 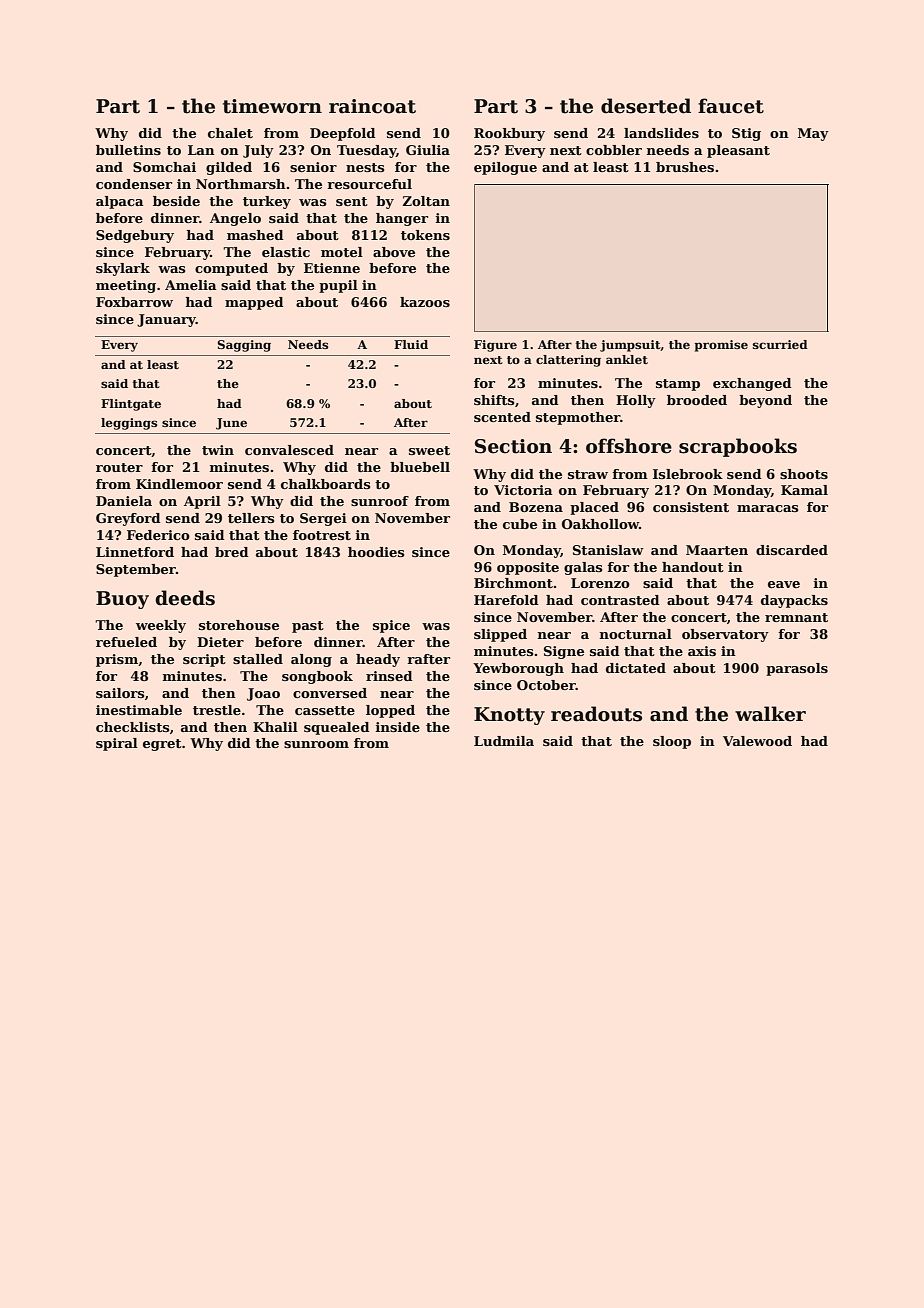 I want to click on Zoltan, so click(x=426, y=201).
